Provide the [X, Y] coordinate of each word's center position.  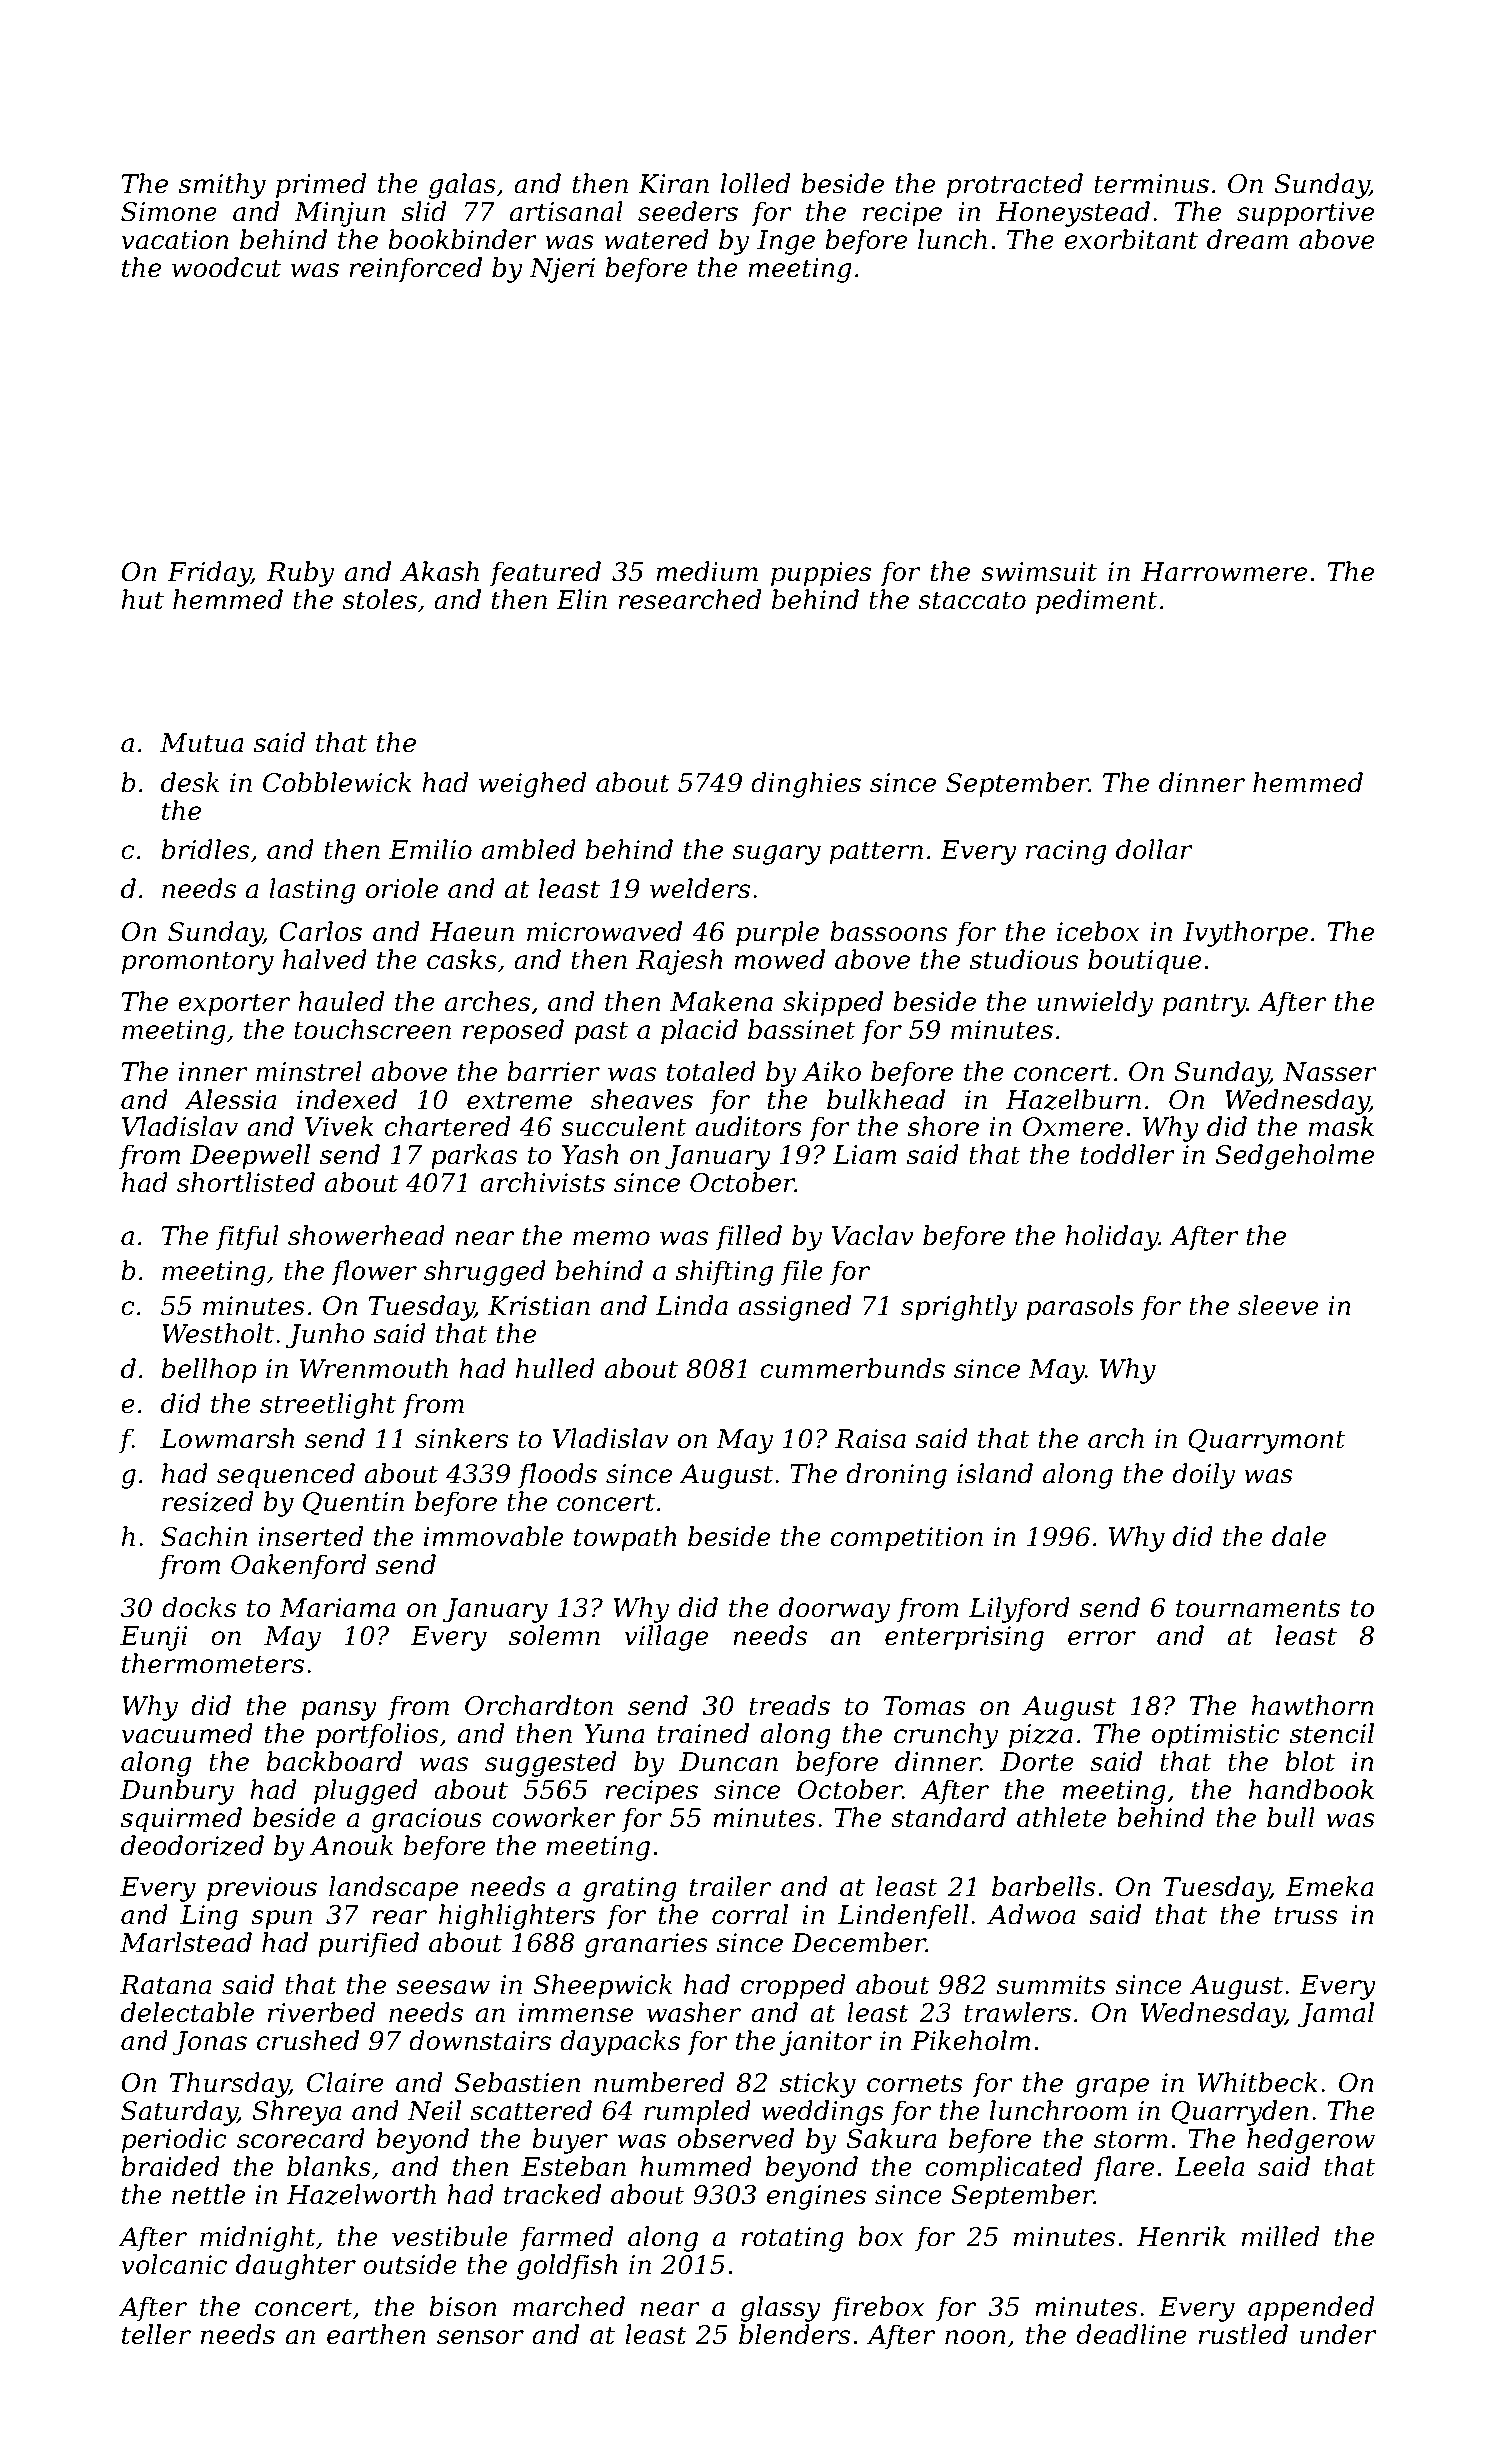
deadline [1132, 2334]
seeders [688, 211]
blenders [794, 2334]
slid [424, 211]
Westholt [218, 1333]
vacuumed [187, 1733]
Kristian [539, 1306]
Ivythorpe [1245, 934]
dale [1299, 1536]
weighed [532, 785]
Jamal [1336, 2015]
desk [190, 782]
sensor [480, 2337]
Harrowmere [1224, 572]
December [858, 1942]
